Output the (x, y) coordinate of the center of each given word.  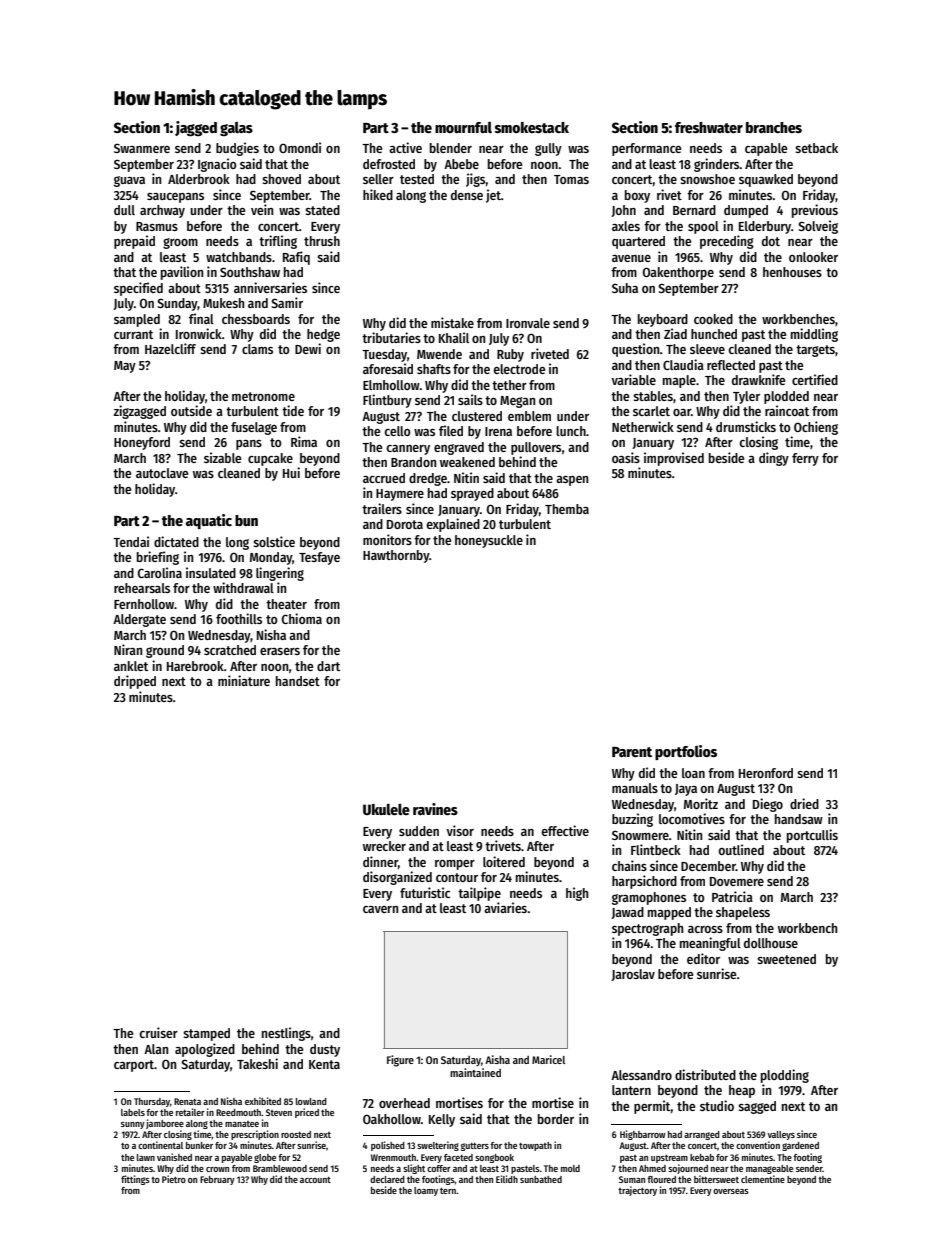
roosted (296, 1134)
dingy (774, 459)
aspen (572, 481)
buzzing (632, 820)
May (125, 367)
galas (236, 129)
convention (758, 1145)
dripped (135, 682)
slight (414, 1169)
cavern (380, 909)
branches (774, 127)
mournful (463, 127)
